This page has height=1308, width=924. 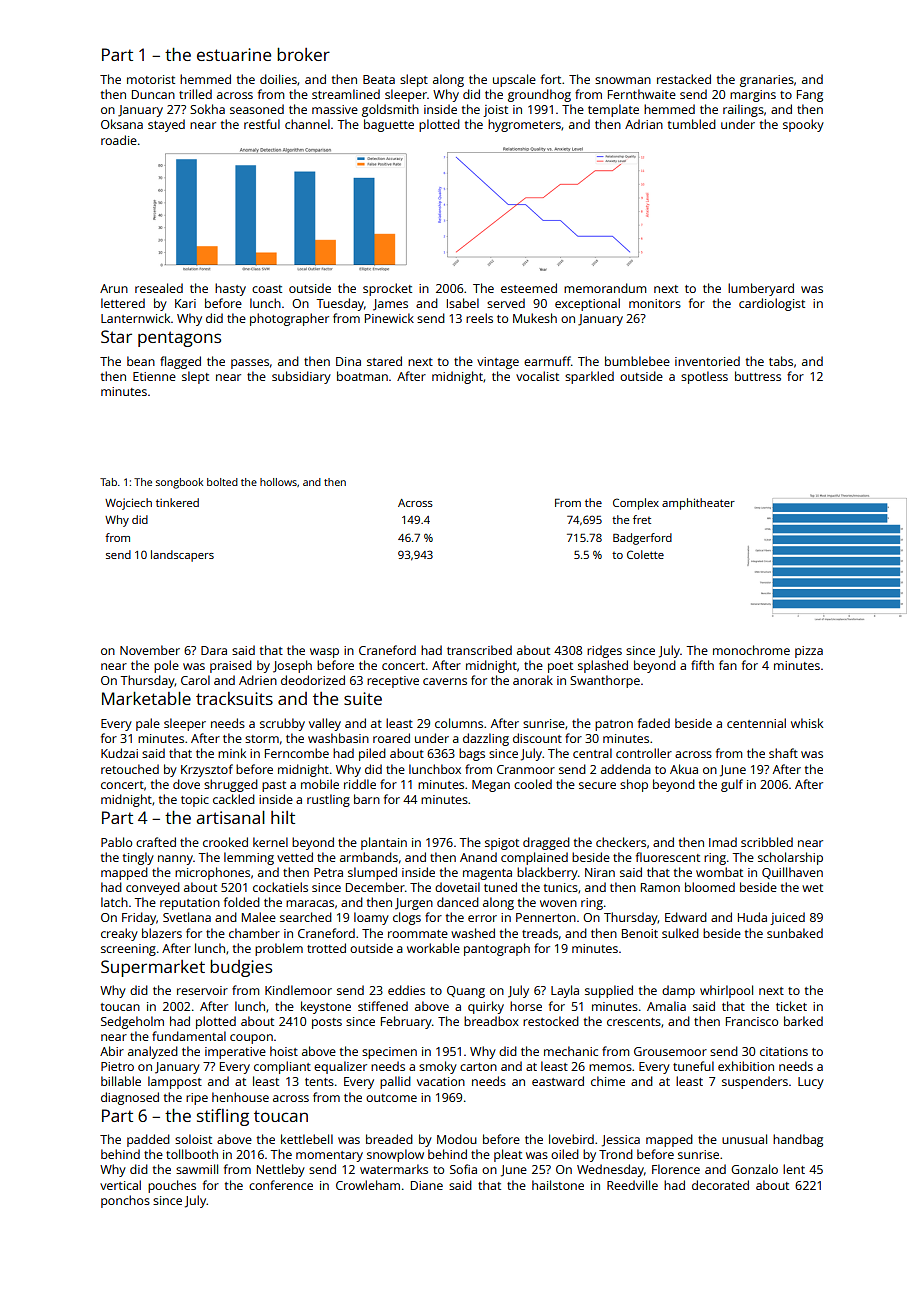 What do you see at coordinates (524, 125) in the page?
I see `hygrometers` at bounding box center [524, 125].
